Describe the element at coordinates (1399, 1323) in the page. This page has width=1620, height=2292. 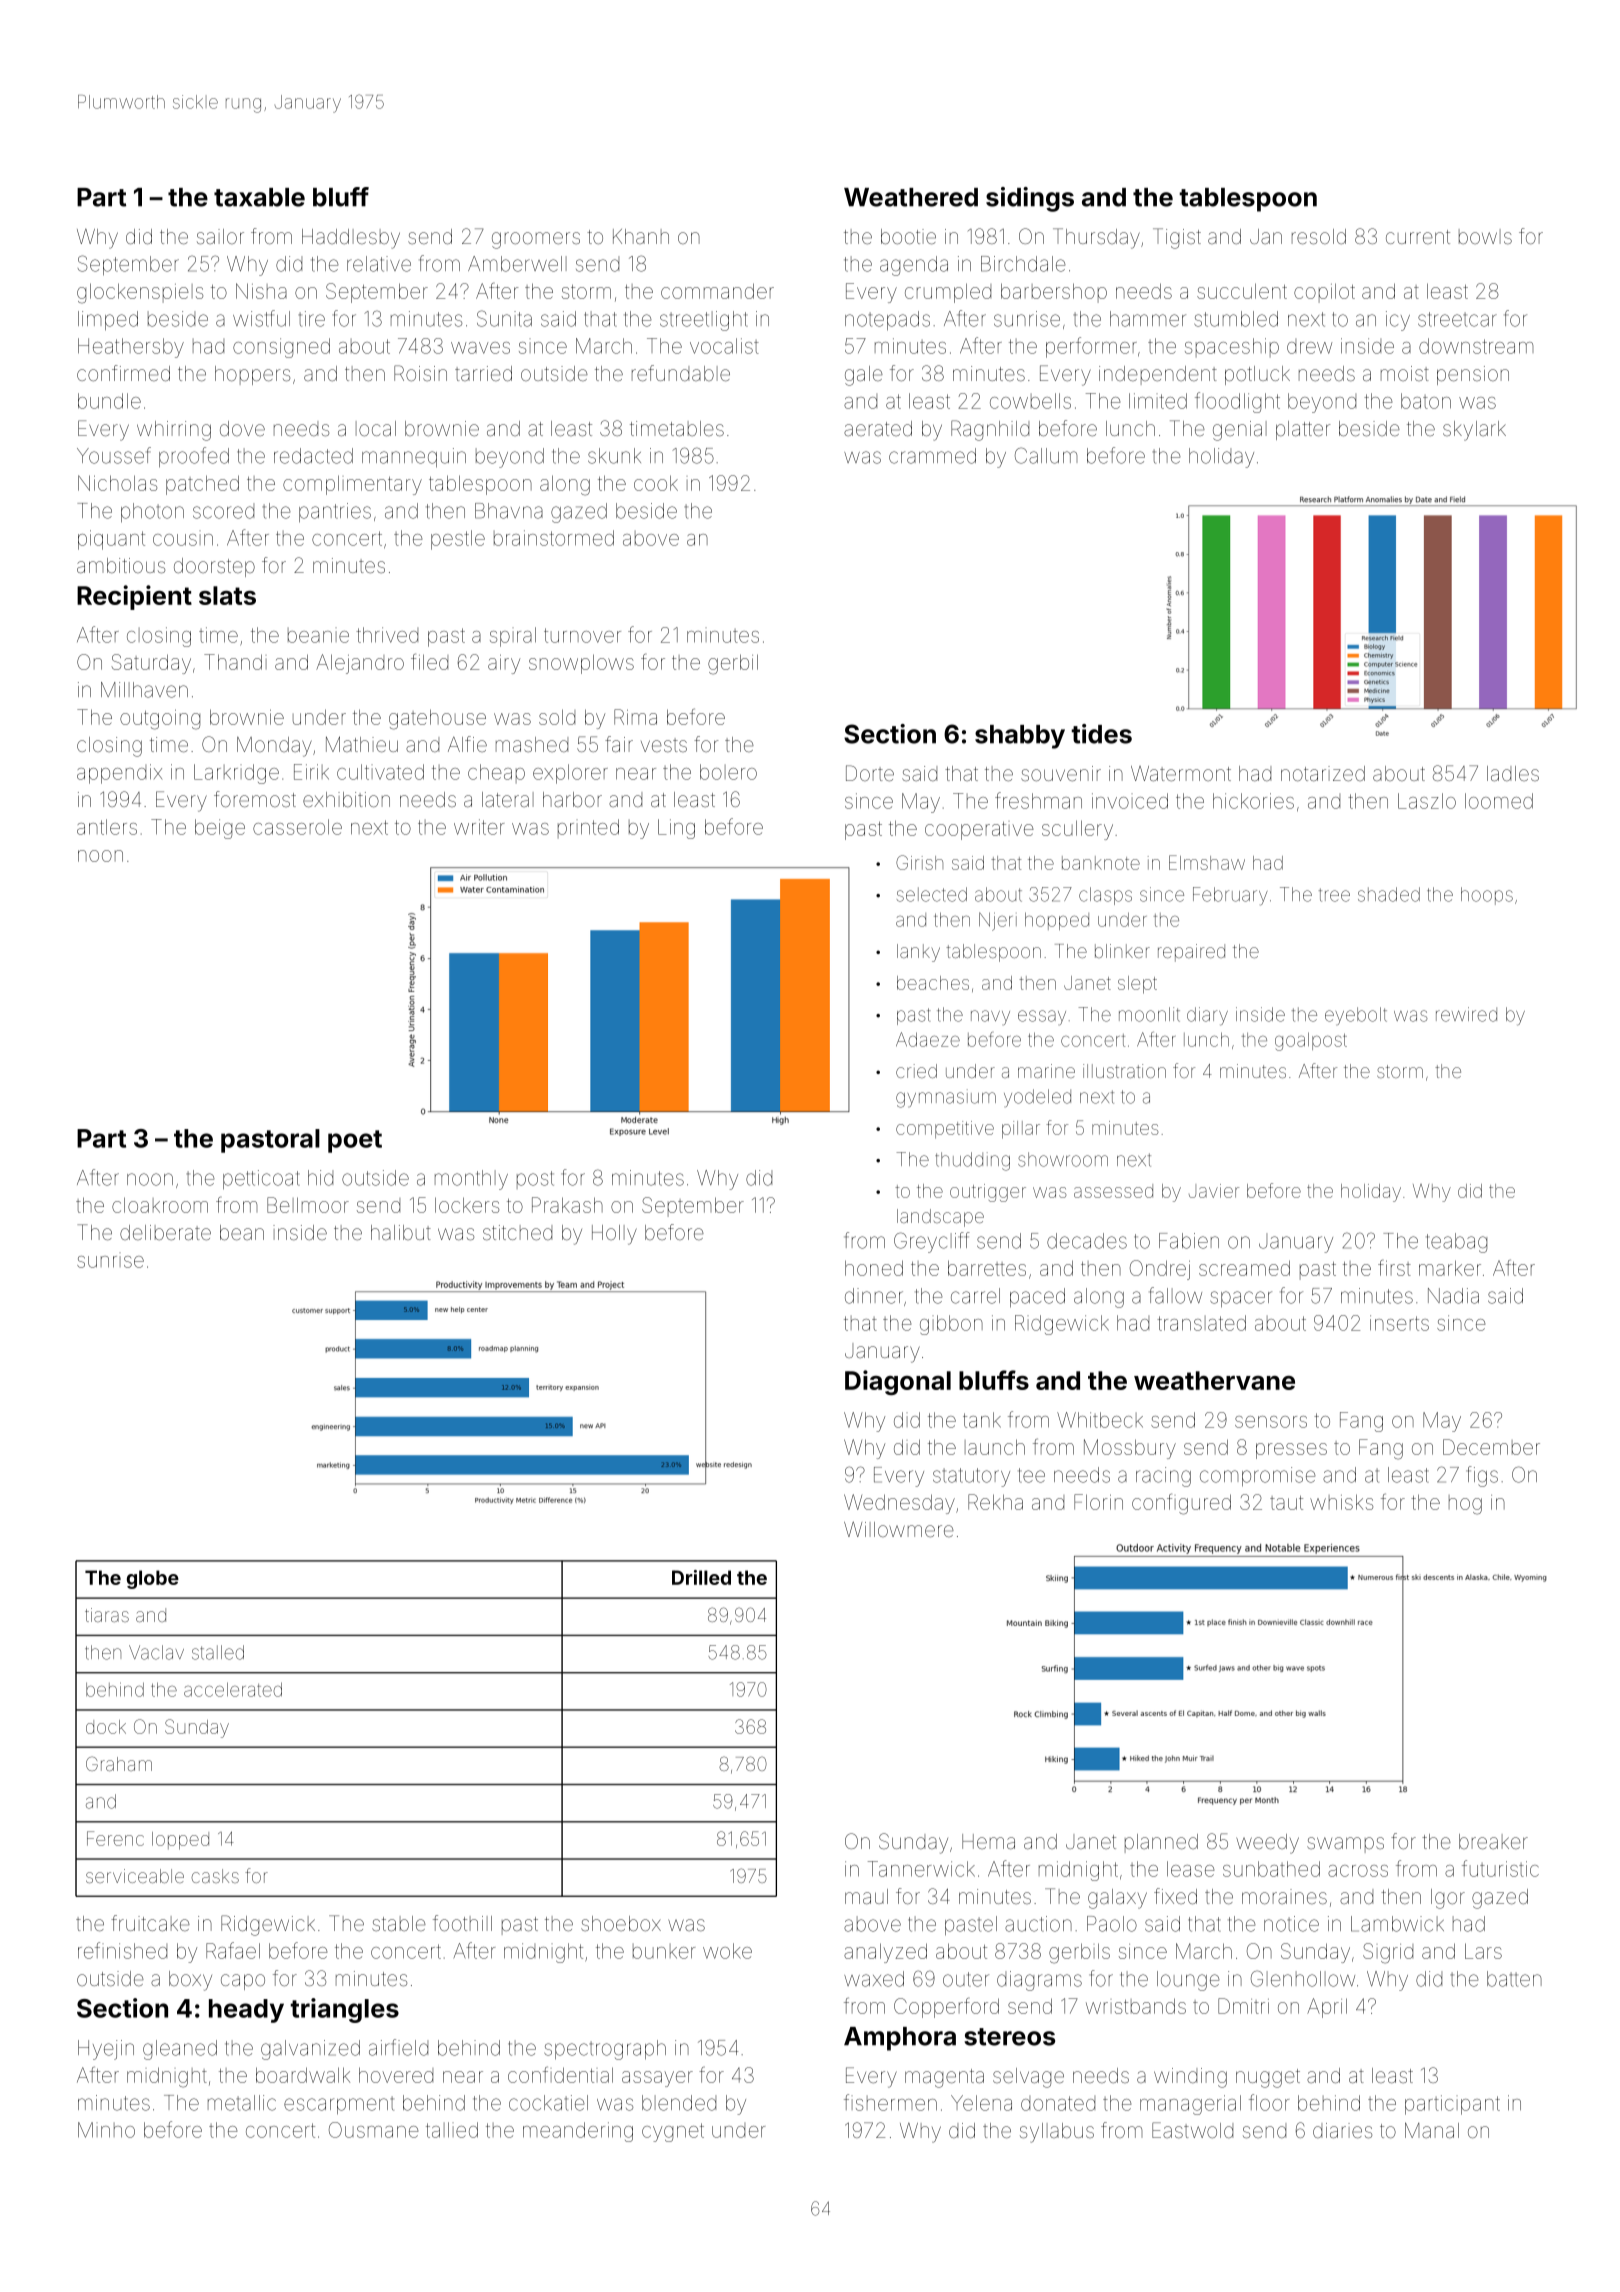
I see `inserts` at that location.
